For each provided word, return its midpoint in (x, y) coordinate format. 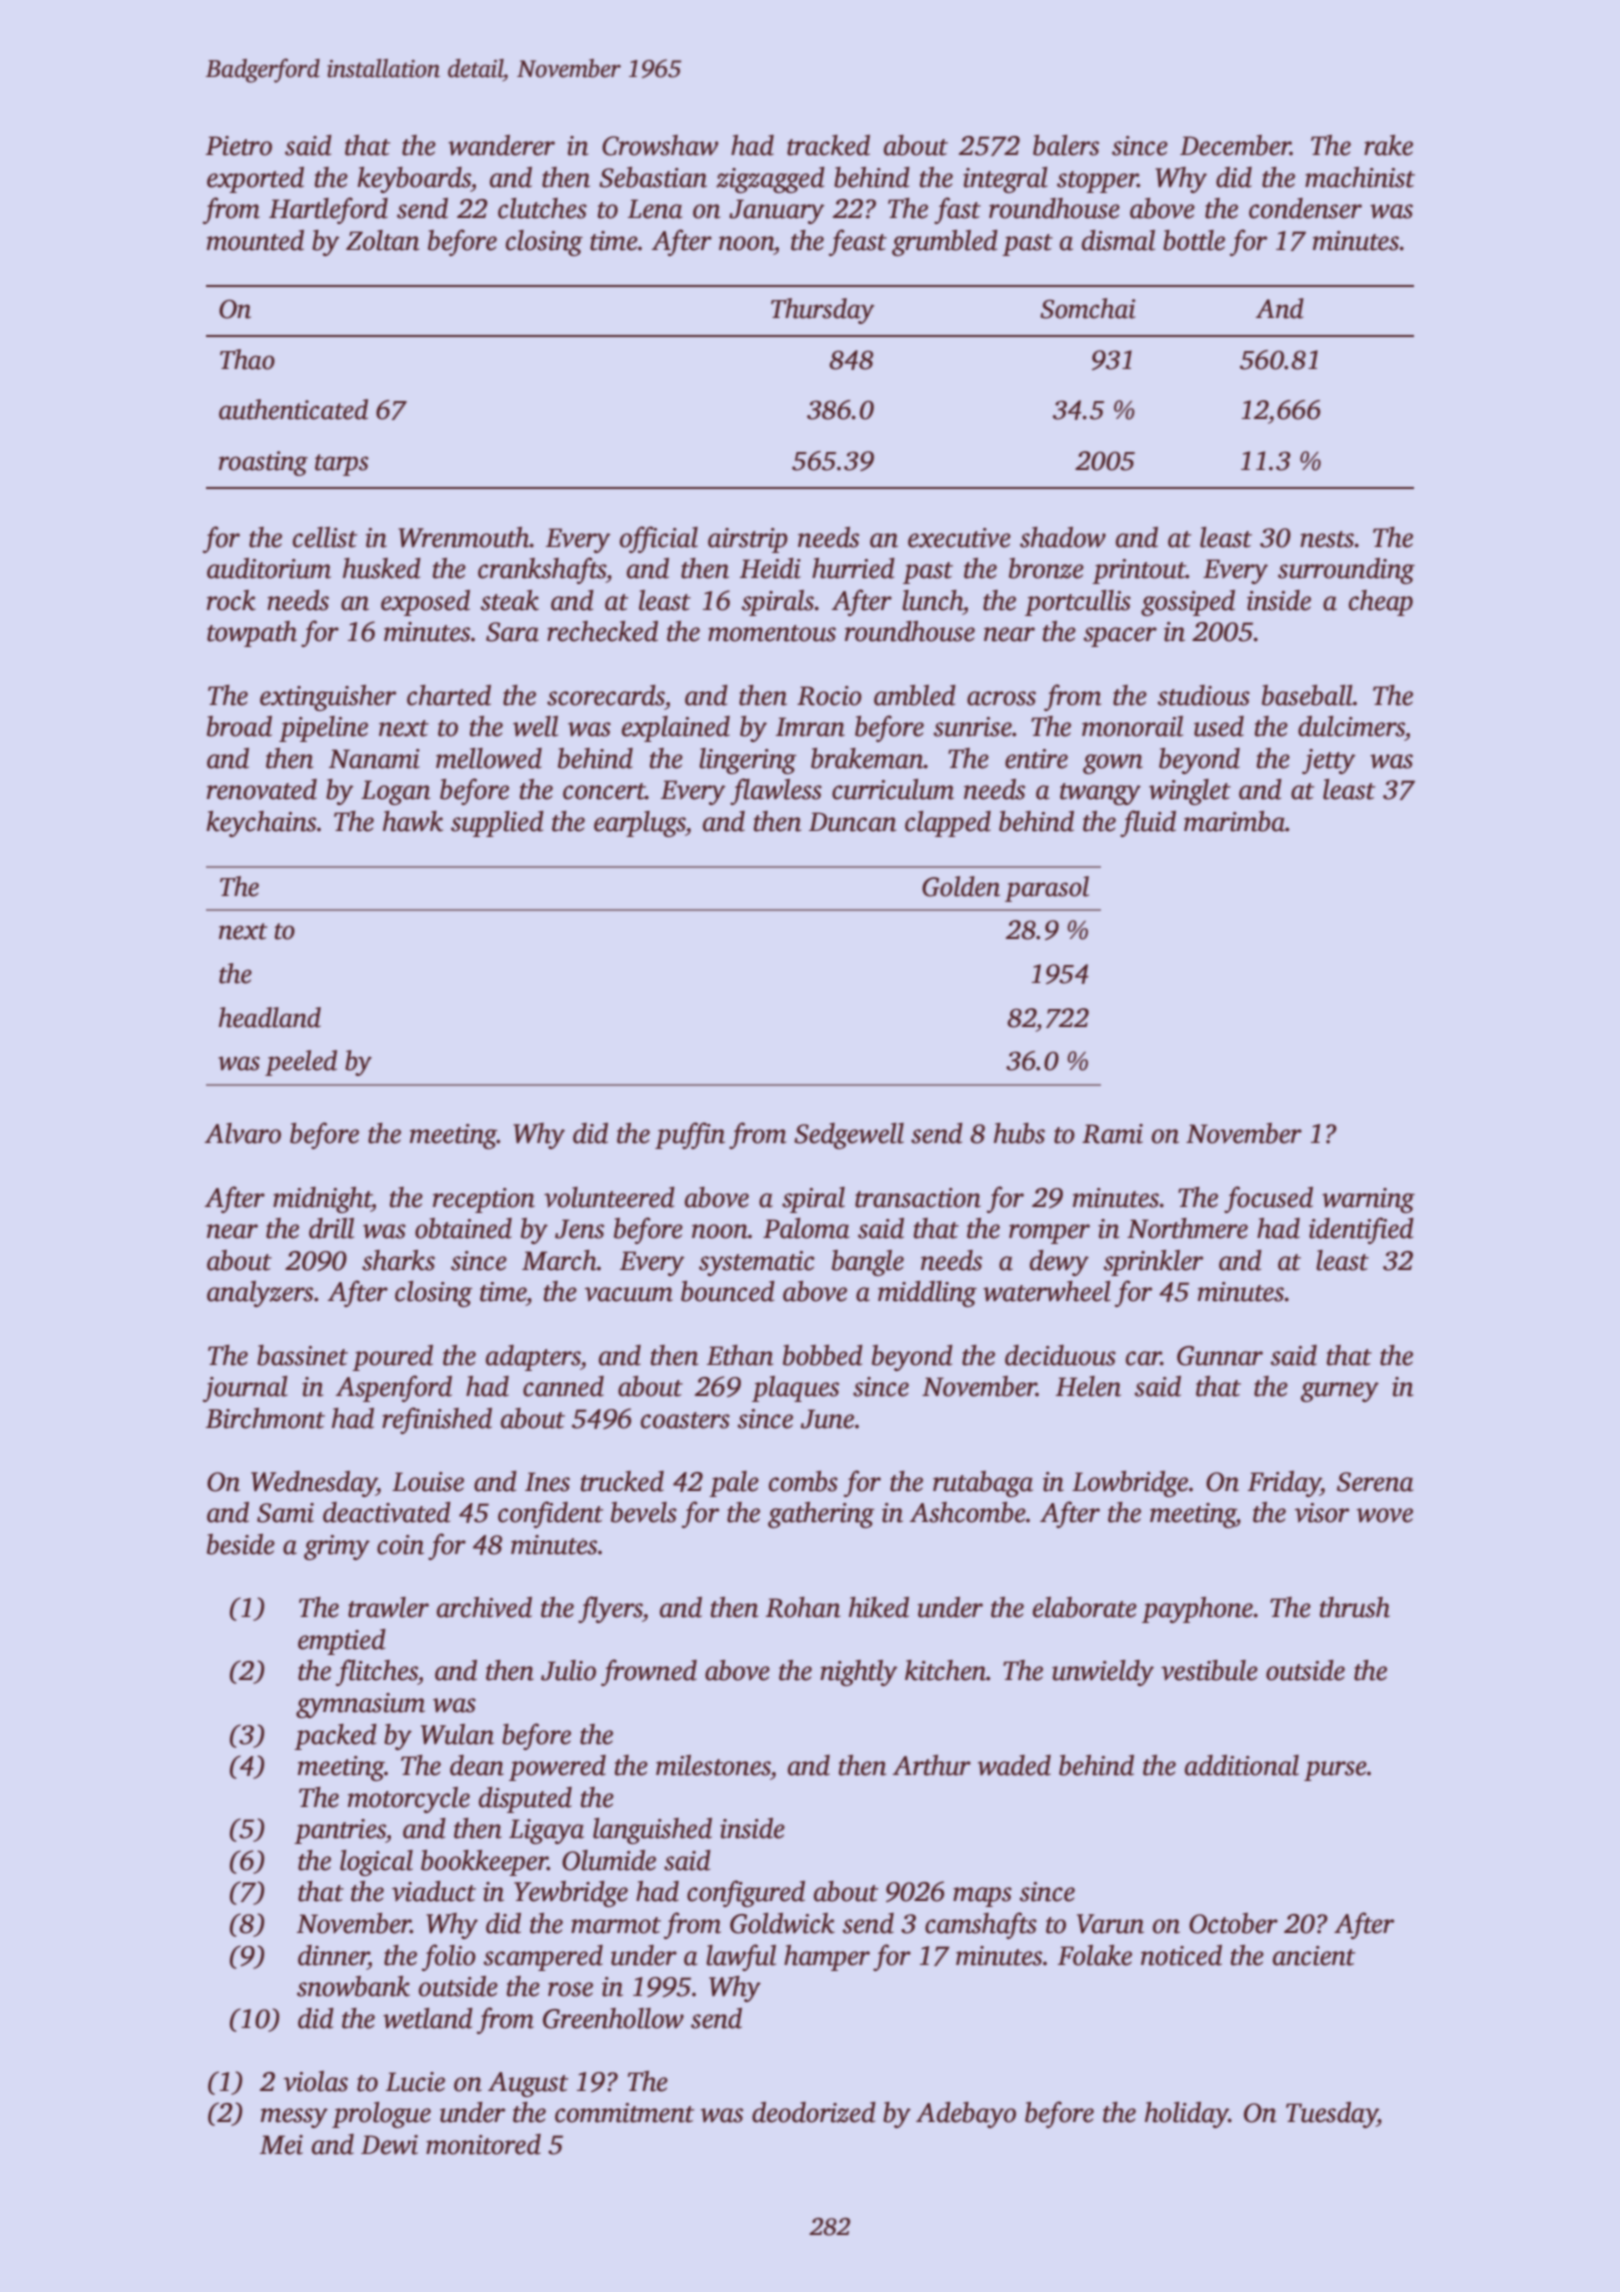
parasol (1047, 889)
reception (484, 1200)
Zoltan (382, 240)
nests (1327, 539)
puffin (690, 1135)
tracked (828, 145)
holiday (1187, 2115)
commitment (624, 2113)
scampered (543, 1958)
